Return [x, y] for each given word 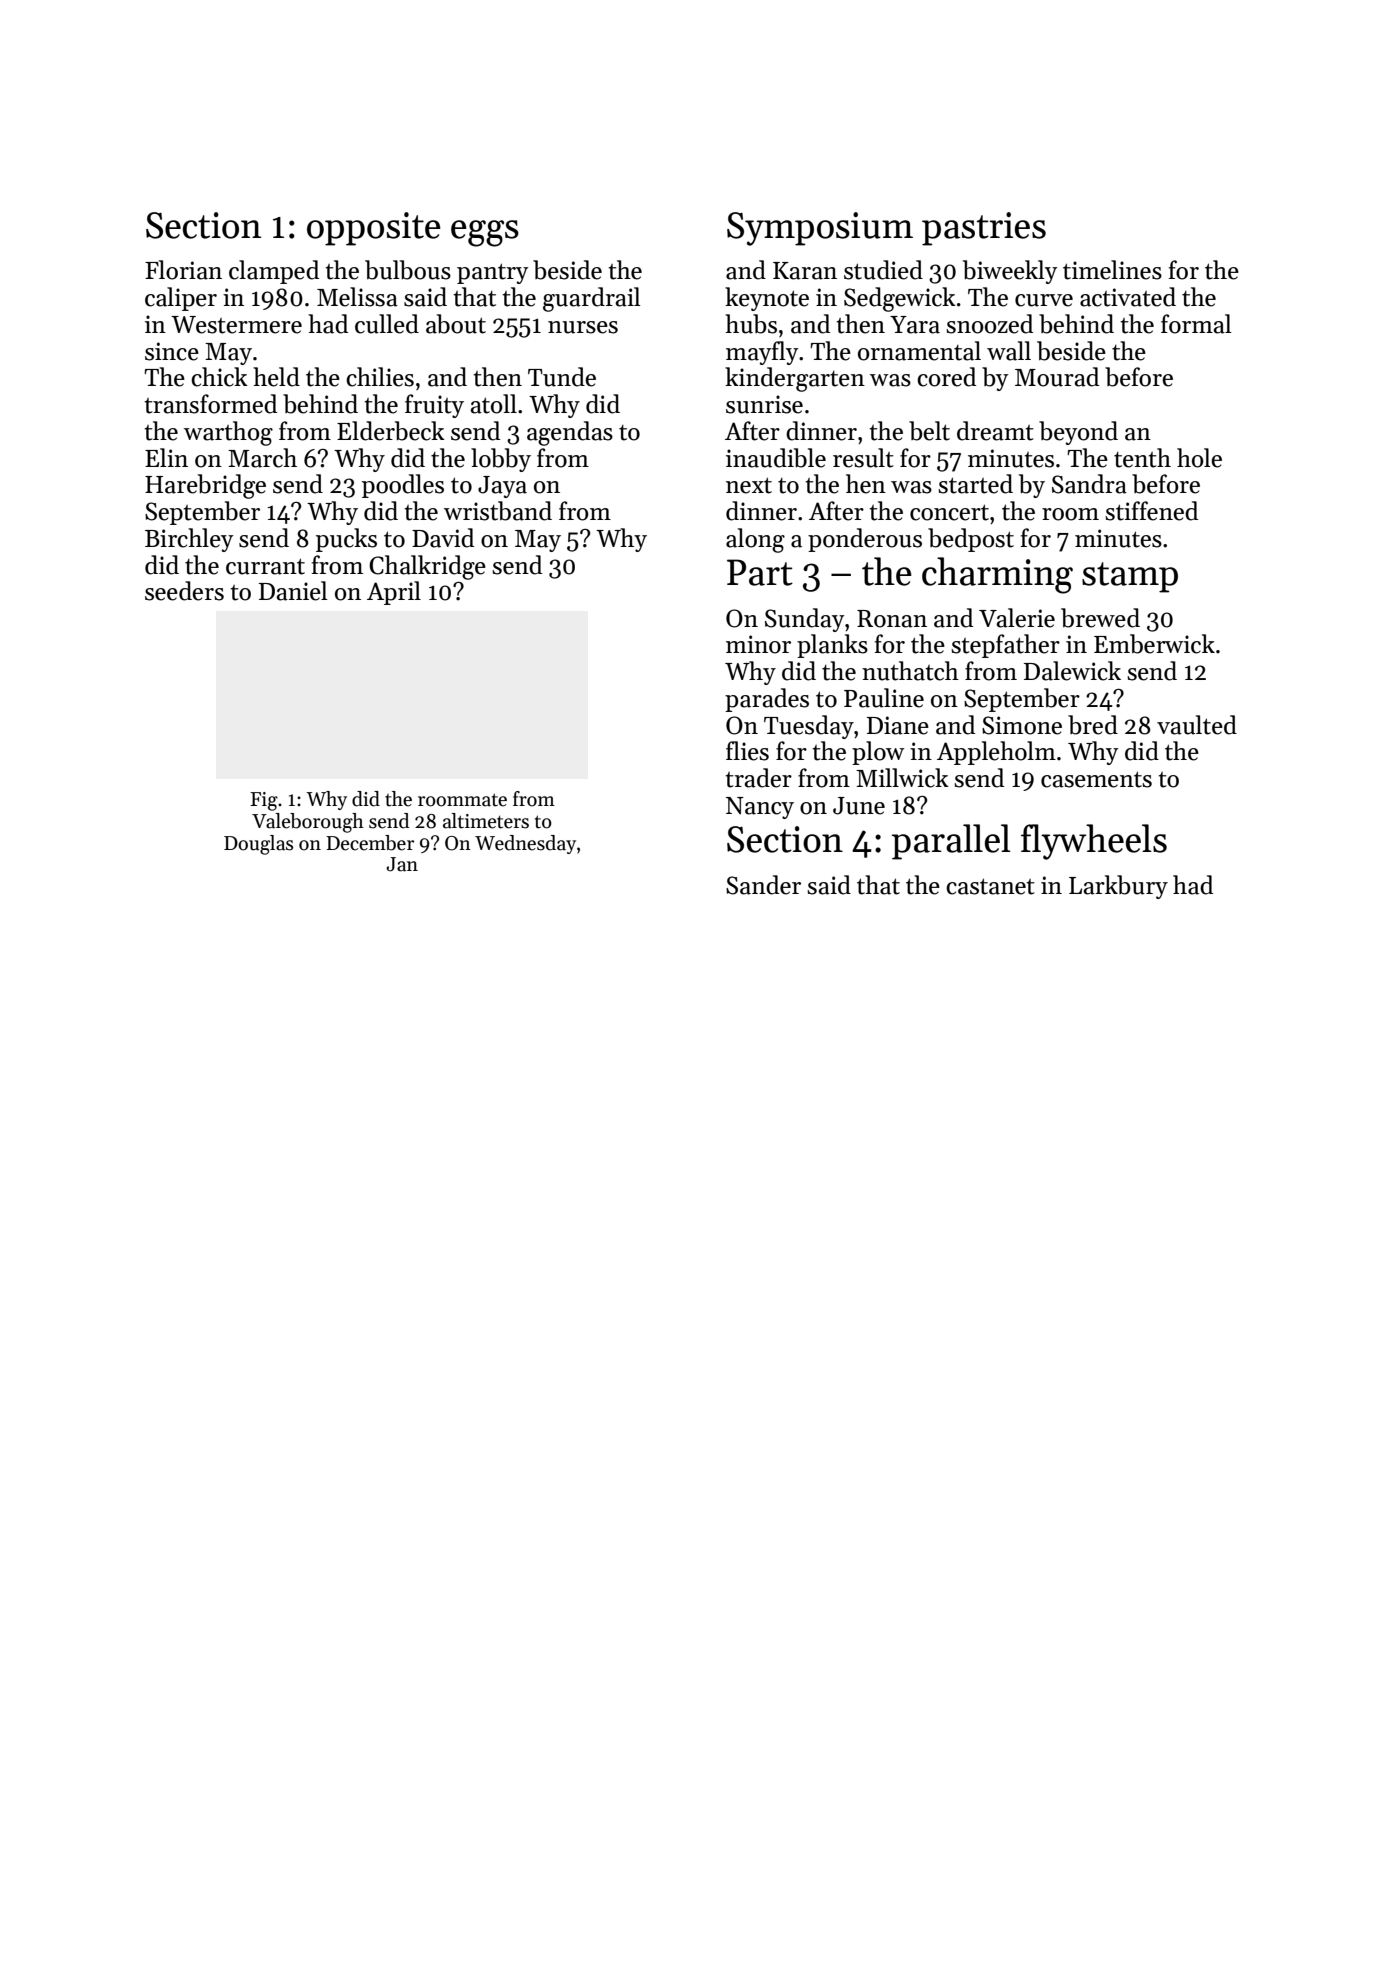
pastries [984, 229]
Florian [183, 270]
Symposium [820, 229]
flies [747, 751]
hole [1199, 458]
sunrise [764, 404]
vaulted [1197, 725]
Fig [264, 801]
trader [759, 778]
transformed [211, 404]
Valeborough [308, 823]
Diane [898, 725]
